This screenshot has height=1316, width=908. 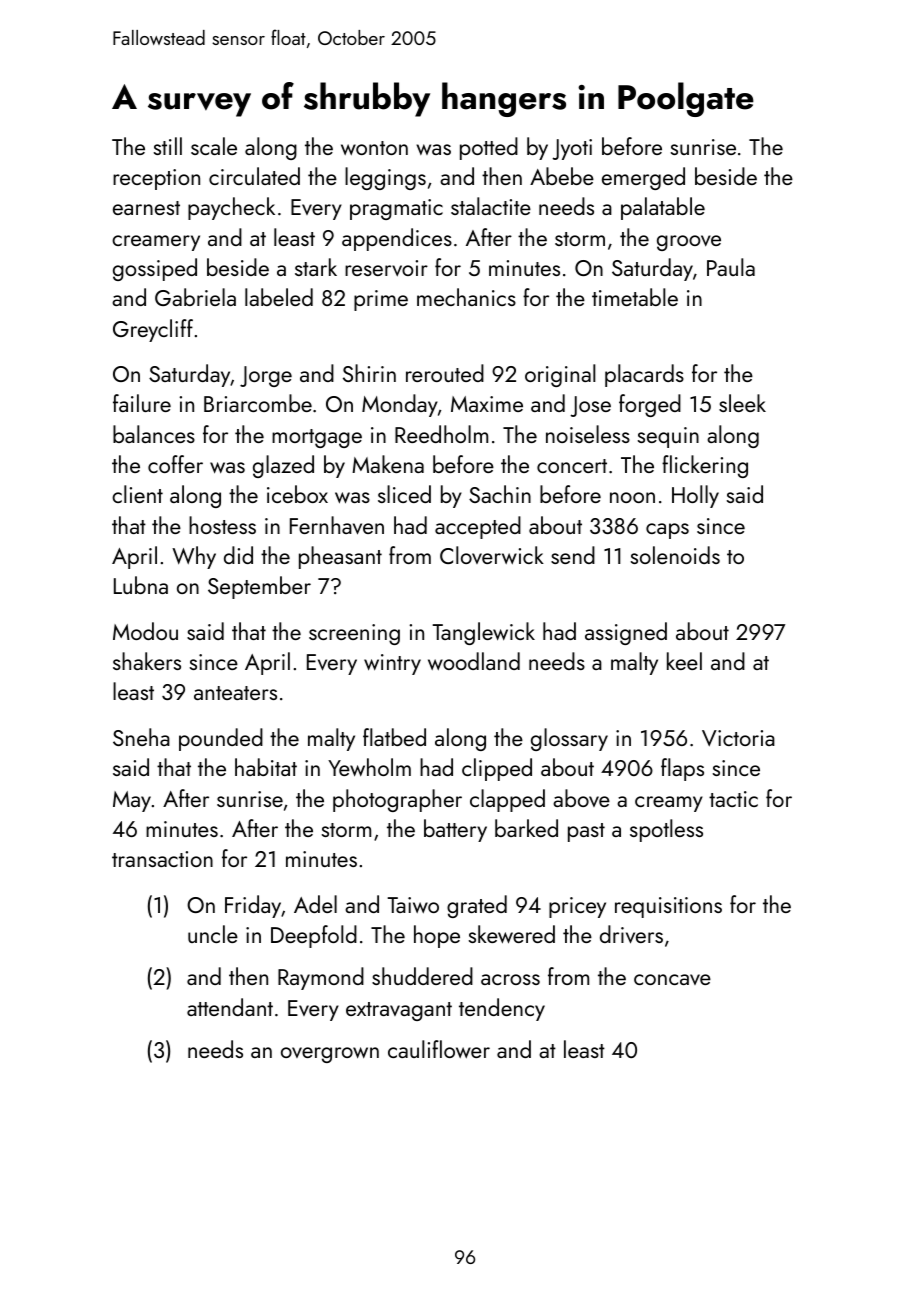 What do you see at coordinates (168, 146) in the screenshot?
I see `still` at bounding box center [168, 146].
